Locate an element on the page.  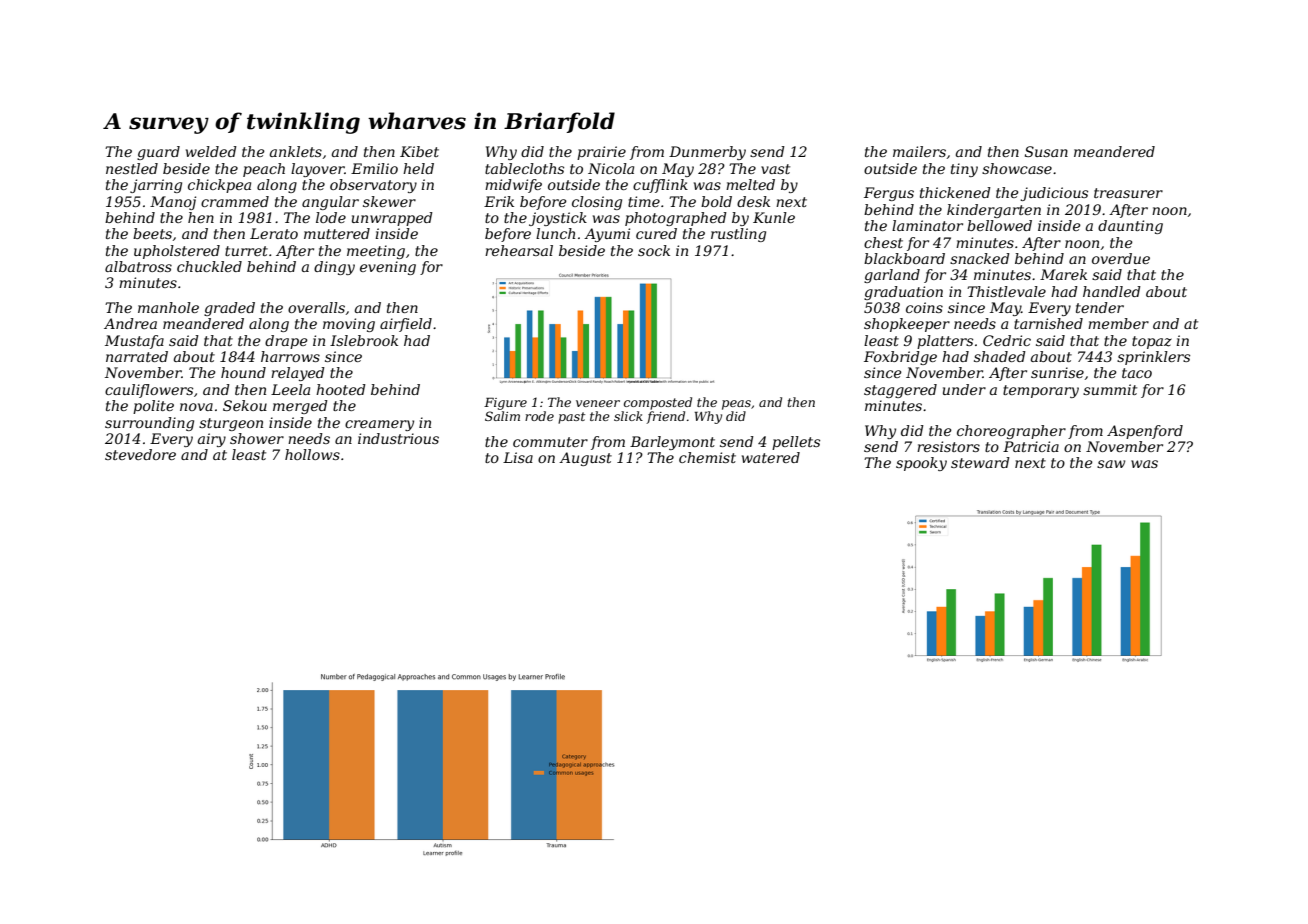
Lisa is located at coordinates (518, 457).
